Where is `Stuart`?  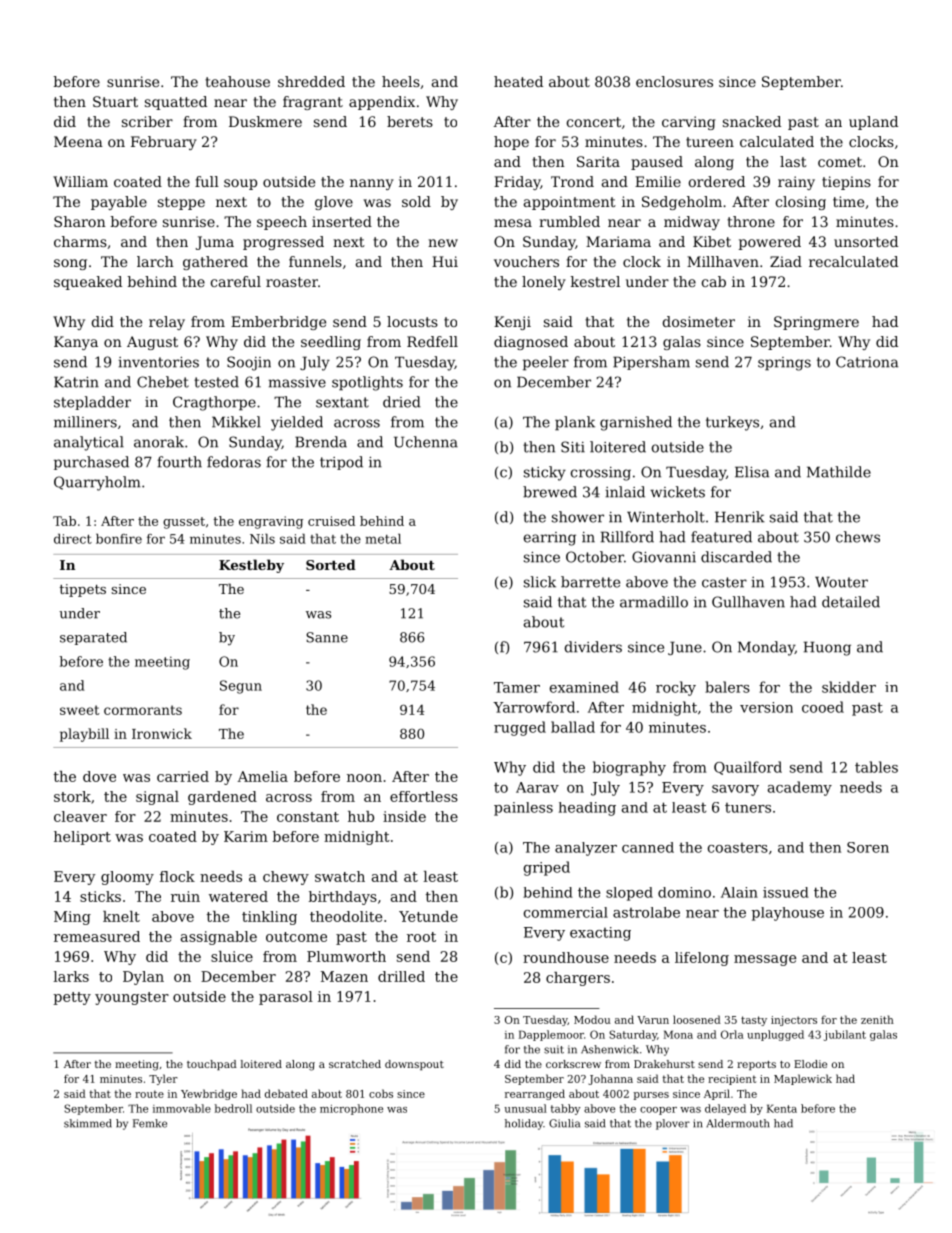
Stuart is located at coordinates (115, 101).
